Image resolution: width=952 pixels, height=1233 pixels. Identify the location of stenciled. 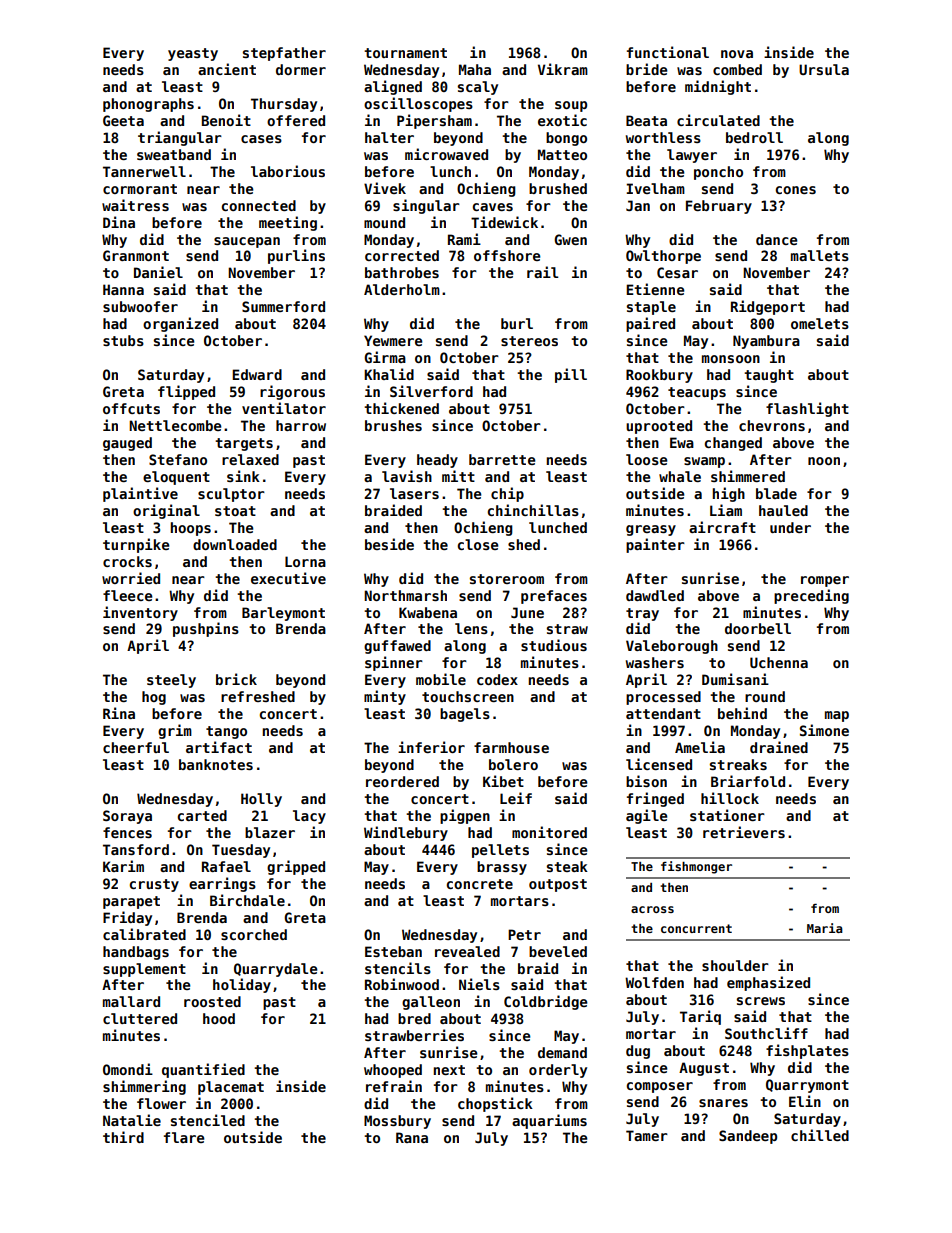
(208, 1120).
